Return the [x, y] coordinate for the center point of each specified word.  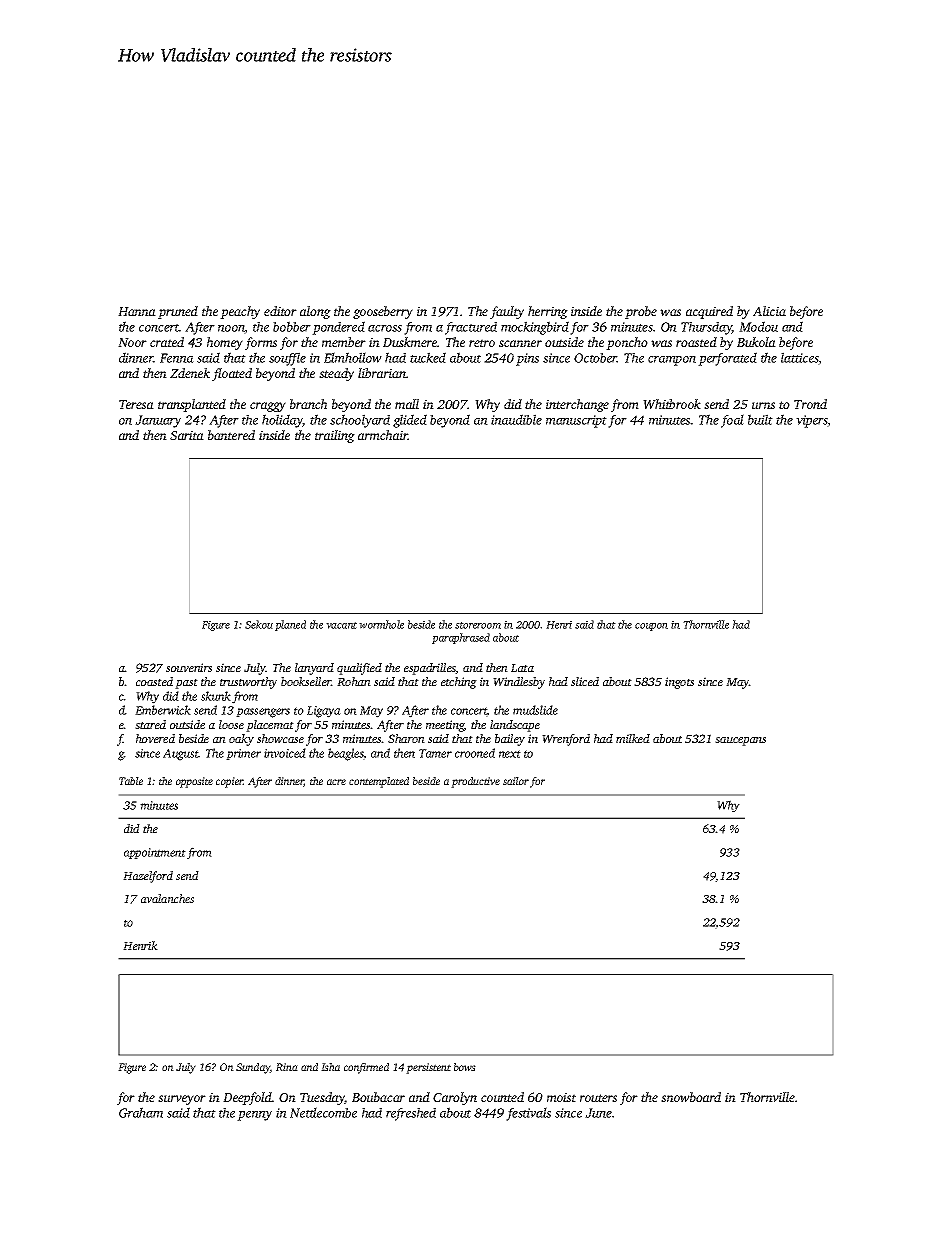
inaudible [516, 419]
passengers [263, 713]
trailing [335, 436]
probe [641, 312]
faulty [507, 312]
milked [633, 738]
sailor [516, 781]
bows [465, 1067]
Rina [287, 1067]
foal [732, 421]
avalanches [167, 898]
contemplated [379, 782]
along [315, 312]
